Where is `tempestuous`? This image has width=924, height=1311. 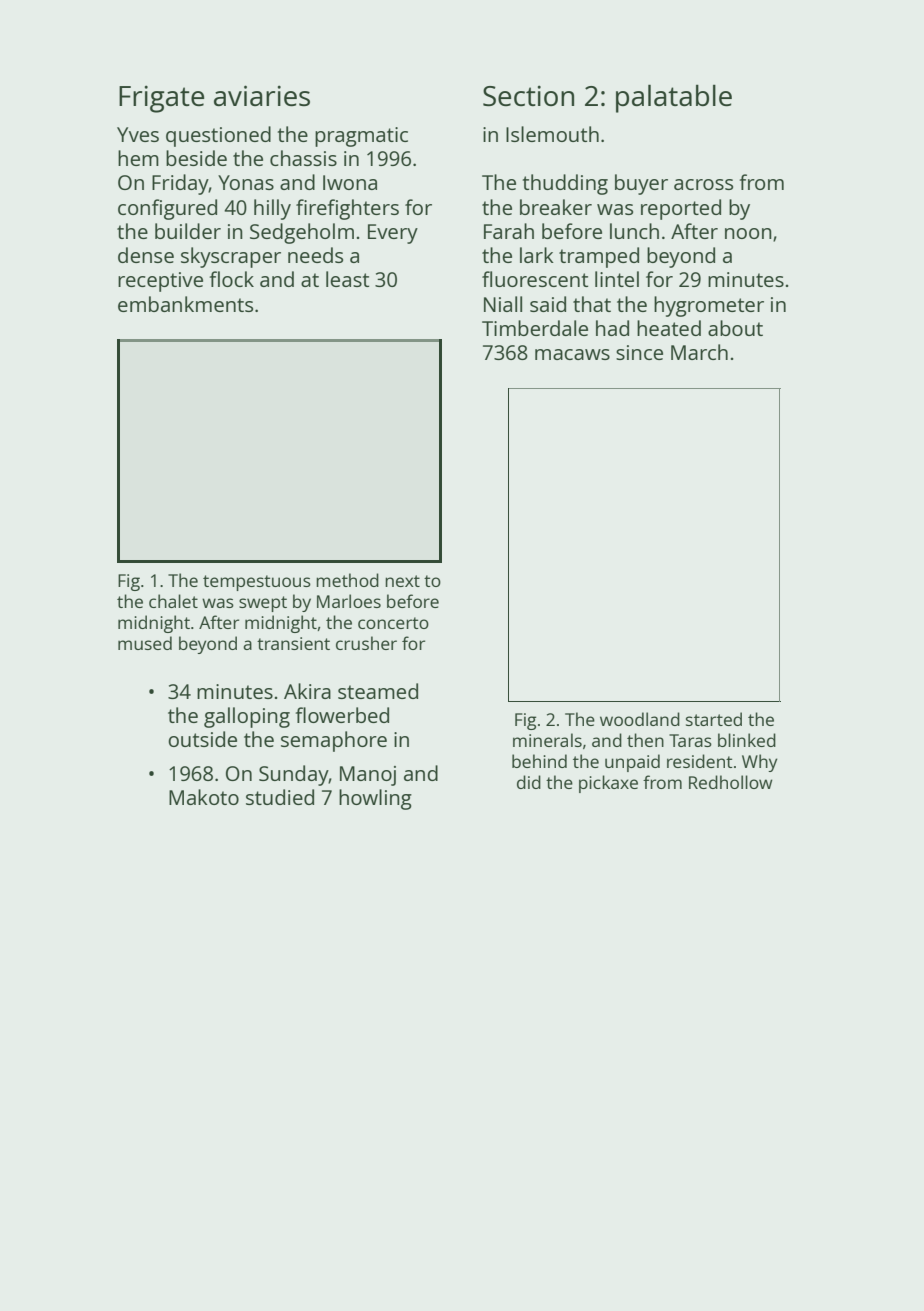
tempestuous is located at coordinates (257, 583).
